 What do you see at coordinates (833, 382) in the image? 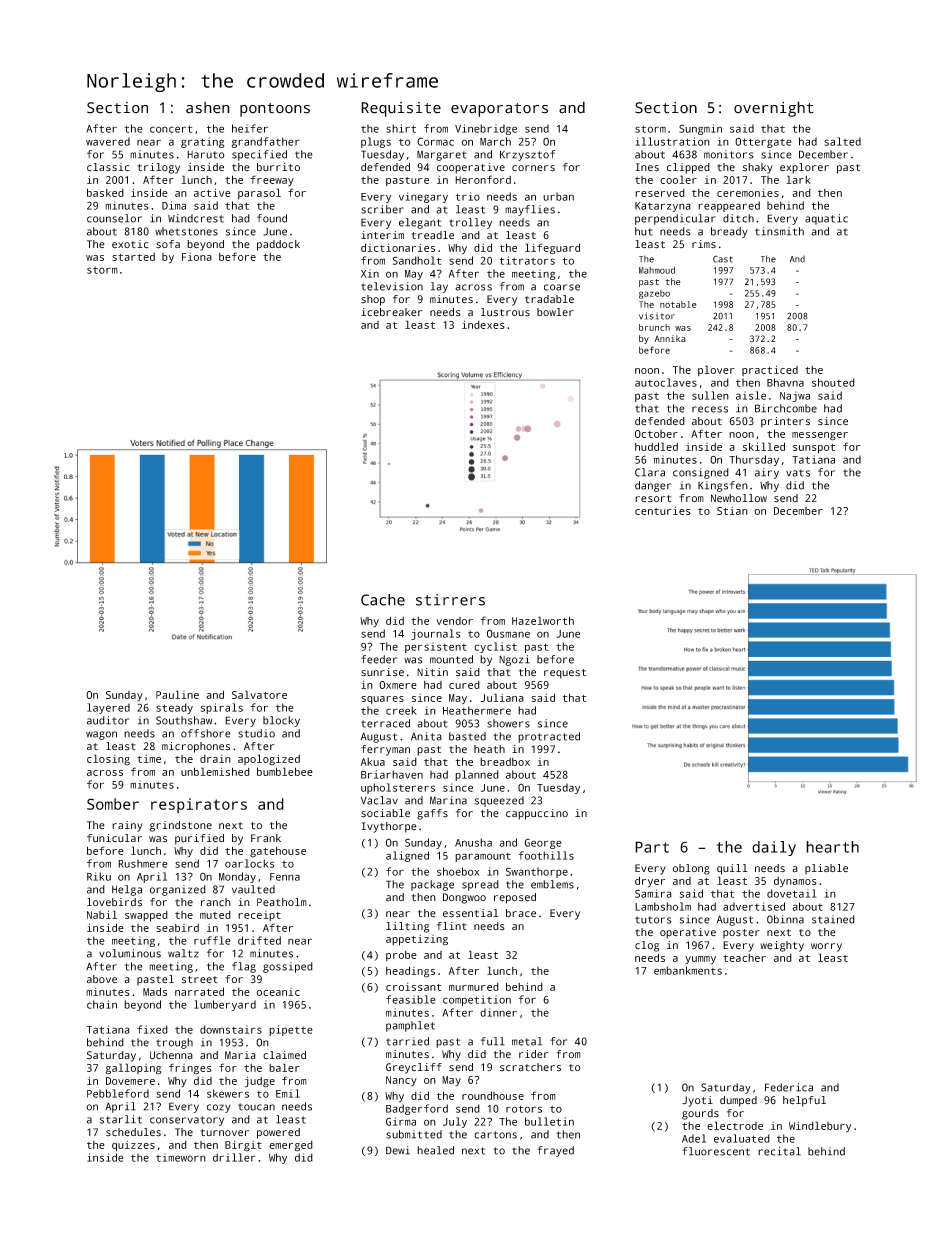
I see `shouted` at bounding box center [833, 382].
